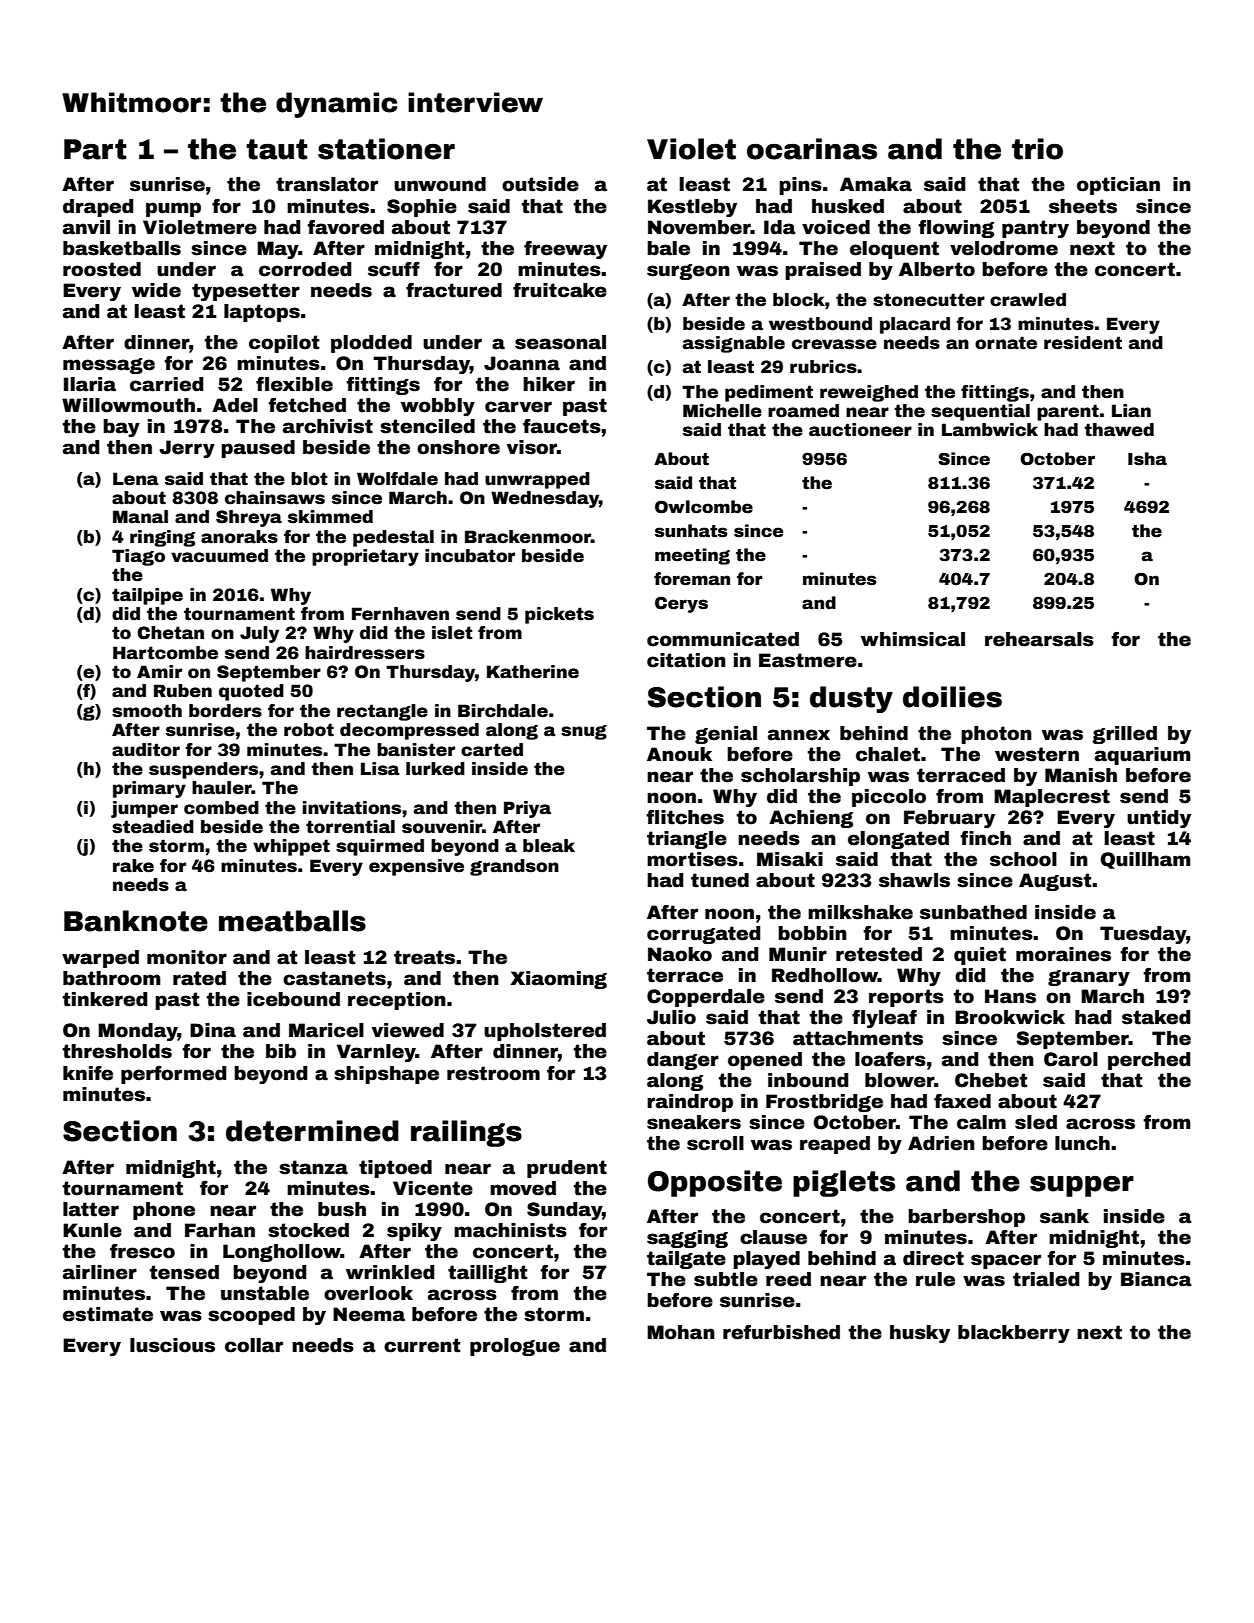  Describe the element at coordinates (1082, 1143) in the screenshot. I see `lunch` at that location.
